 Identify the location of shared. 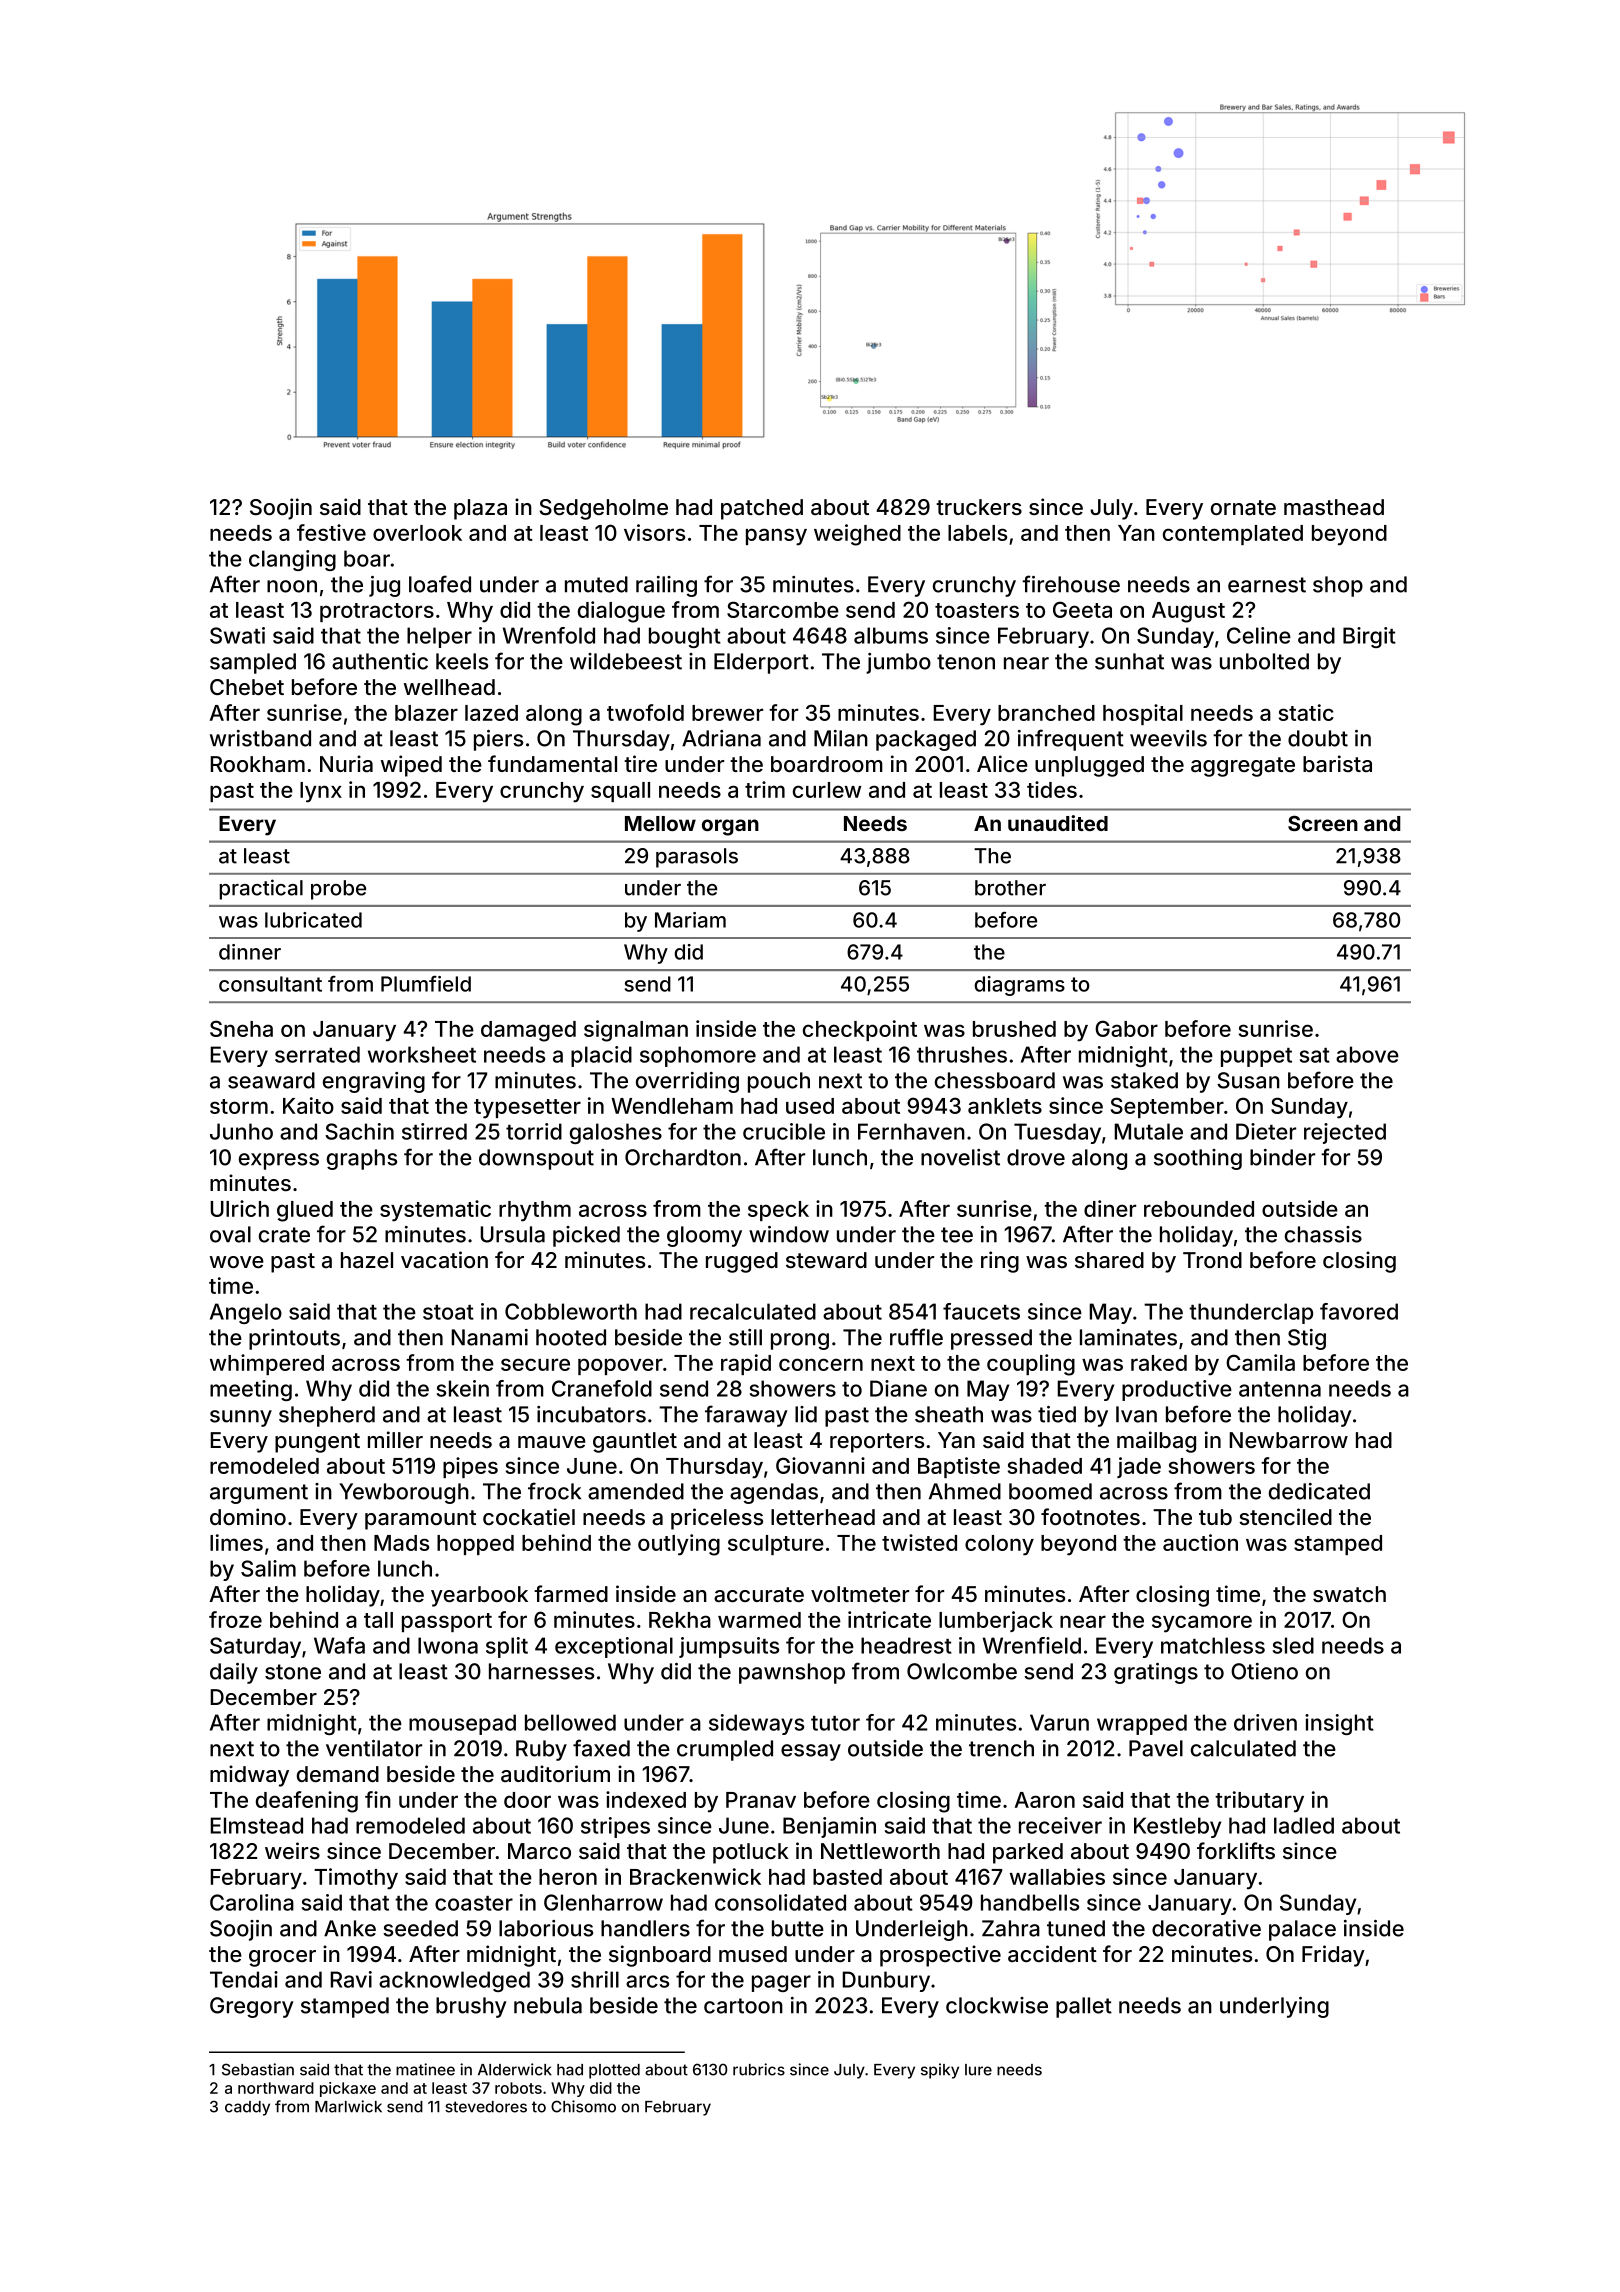
(1109, 1260).
